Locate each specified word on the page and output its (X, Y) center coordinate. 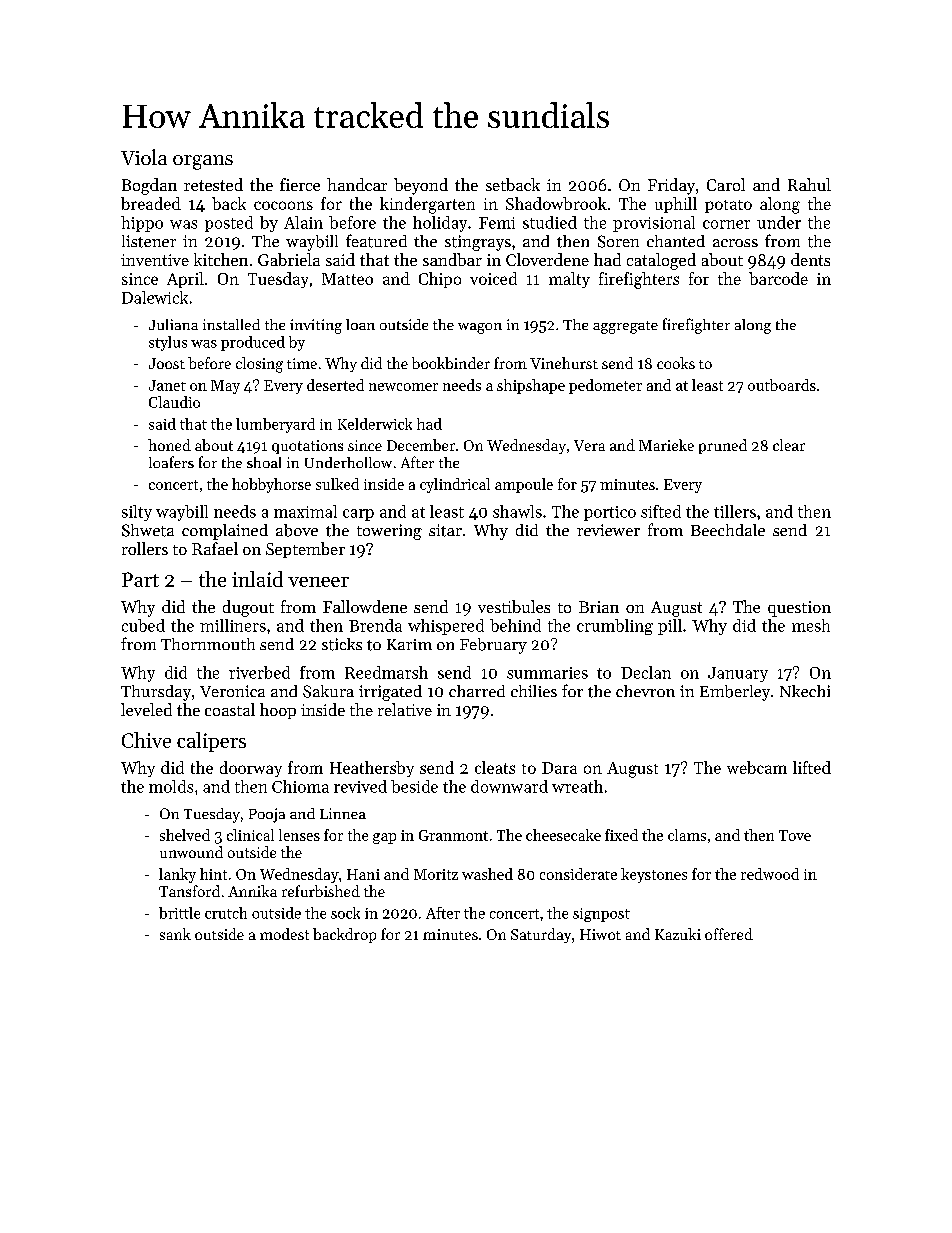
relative (405, 709)
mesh (811, 625)
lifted (812, 767)
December (421, 445)
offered (729, 934)
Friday (671, 186)
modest (284, 934)
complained (225, 532)
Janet (167, 385)
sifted (661, 511)
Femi (497, 223)
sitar (445, 530)
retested (213, 184)
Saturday (541, 935)
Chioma (300, 786)
